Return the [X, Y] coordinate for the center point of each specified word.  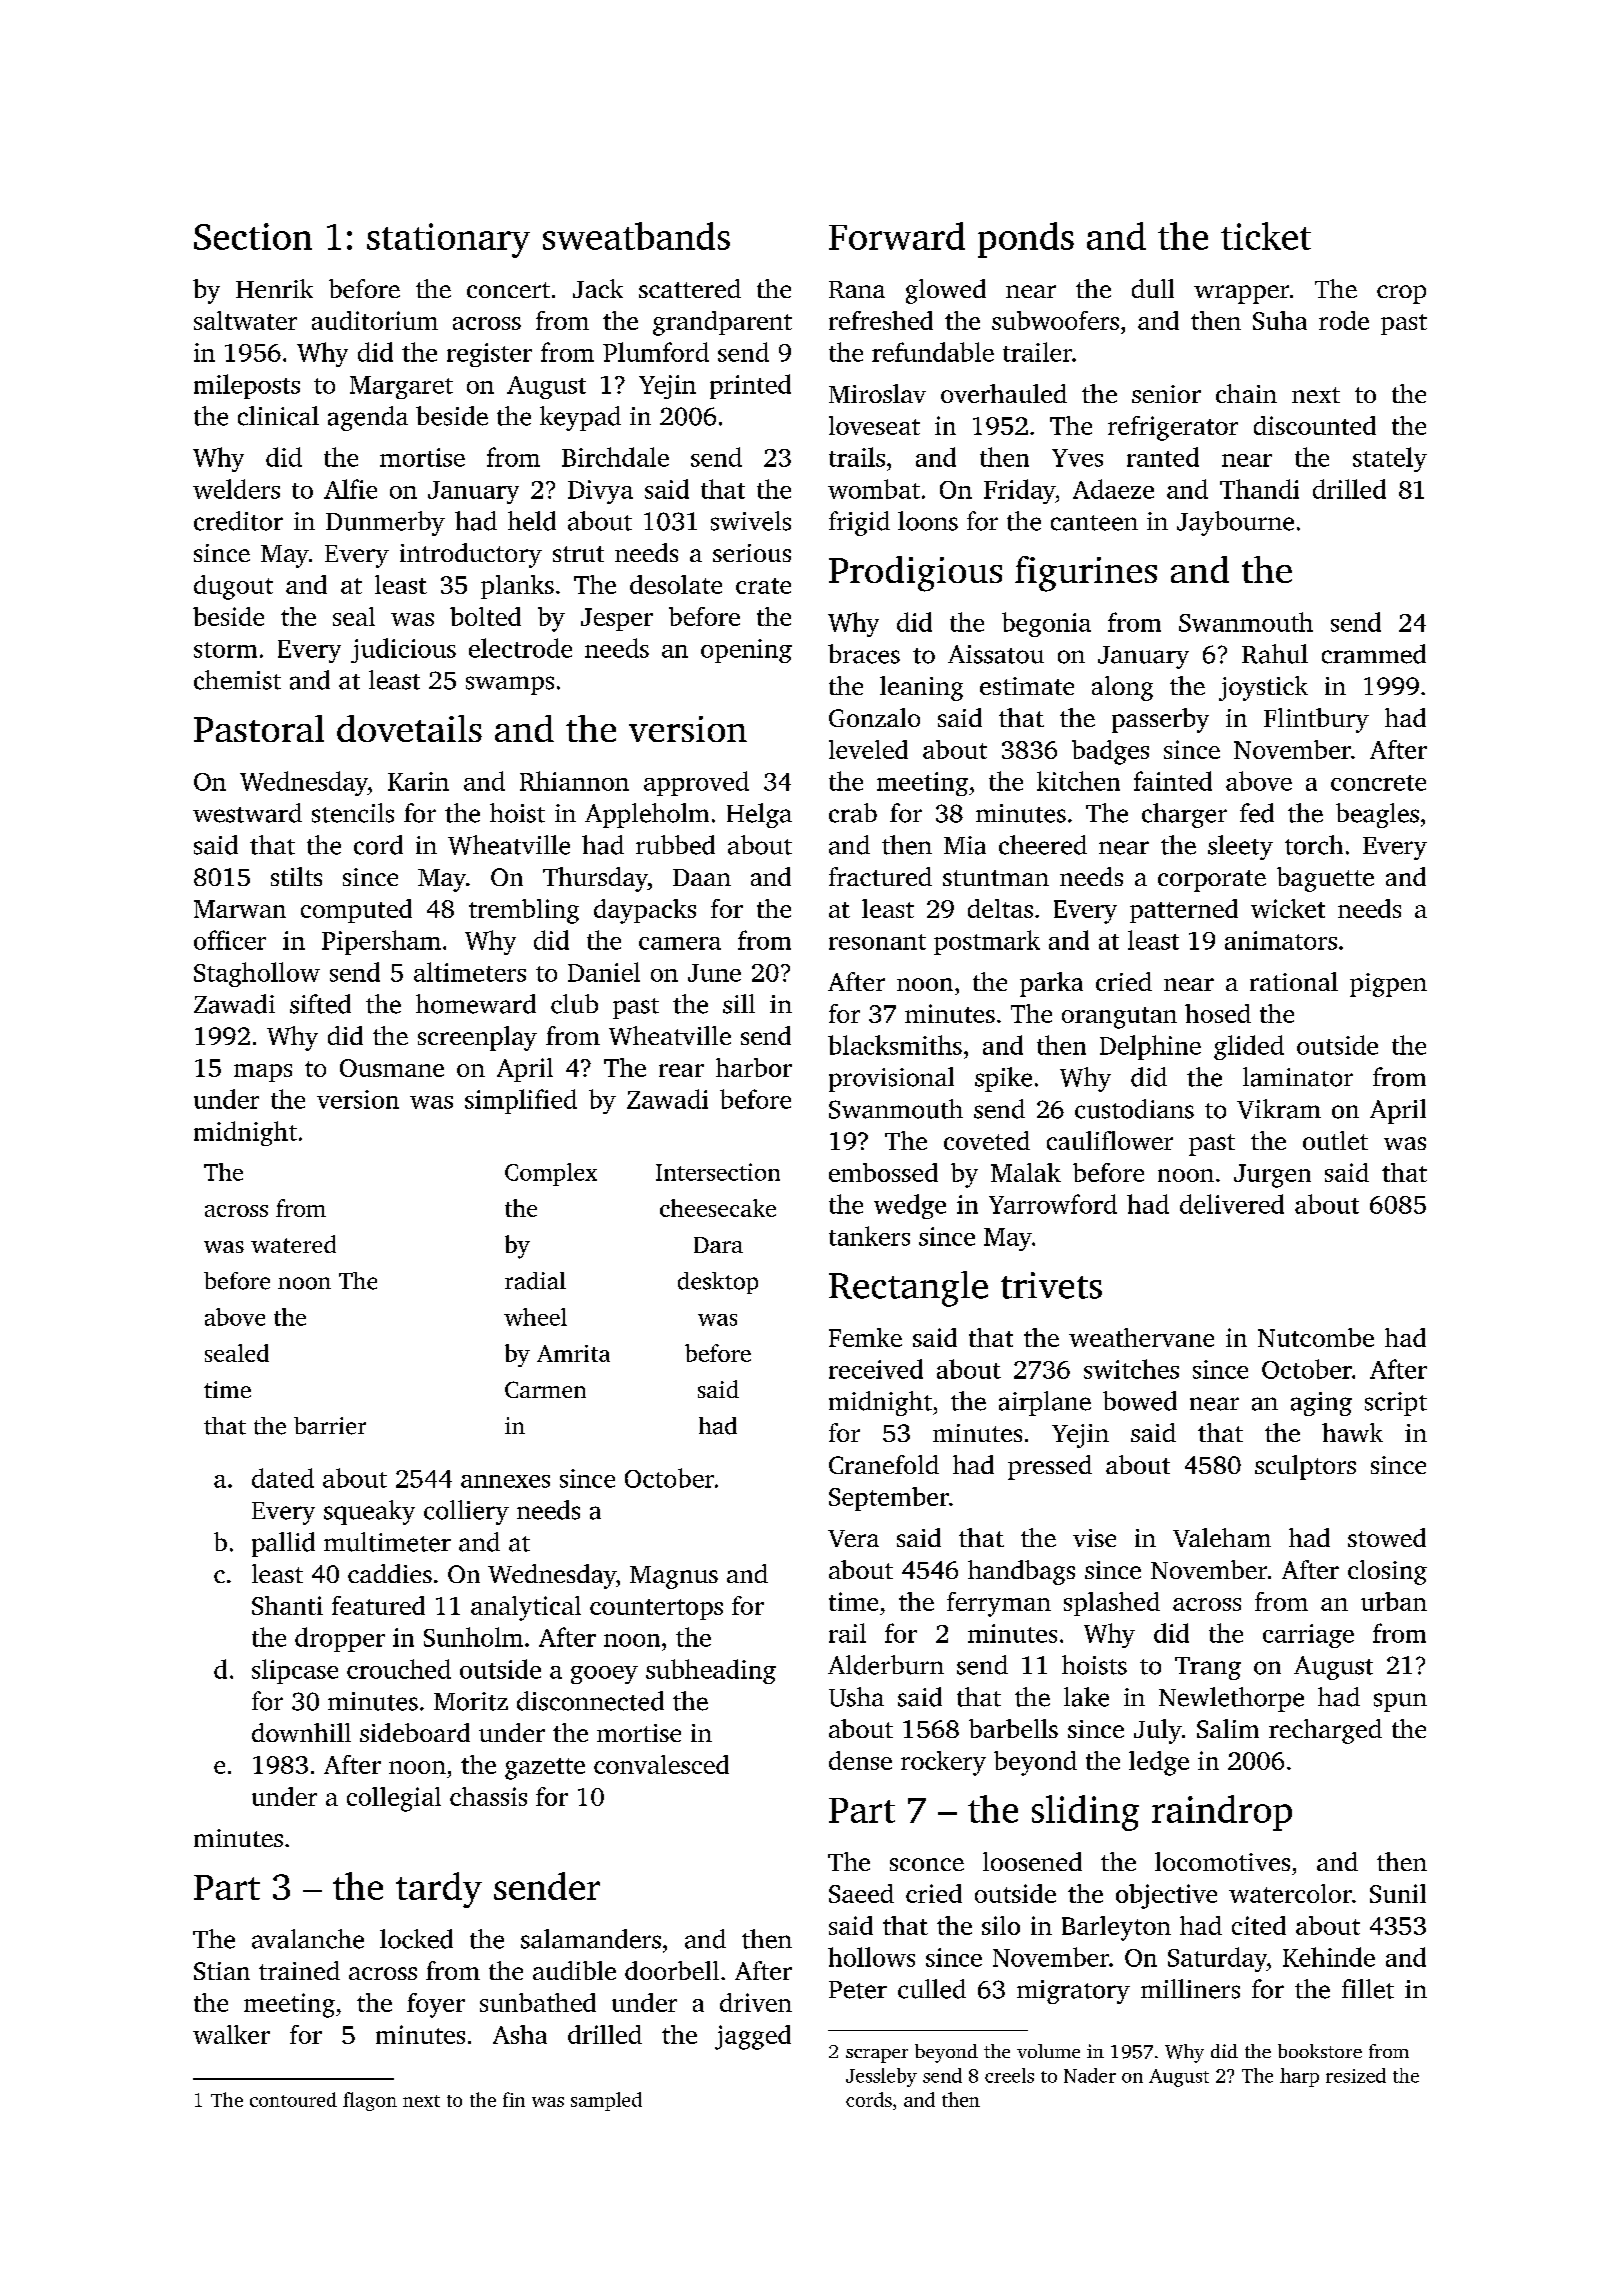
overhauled [1004, 393]
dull [1153, 288]
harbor [754, 1067]
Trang [1208, 1668]
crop [1401, 294]
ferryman [999, 1604]
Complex [551, 1174]
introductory [471, 555]
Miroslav [877, 393]
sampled [606, 2101]
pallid [283, 1544]
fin [514, 2099]
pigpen [1388, 985]
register [489, 355]
